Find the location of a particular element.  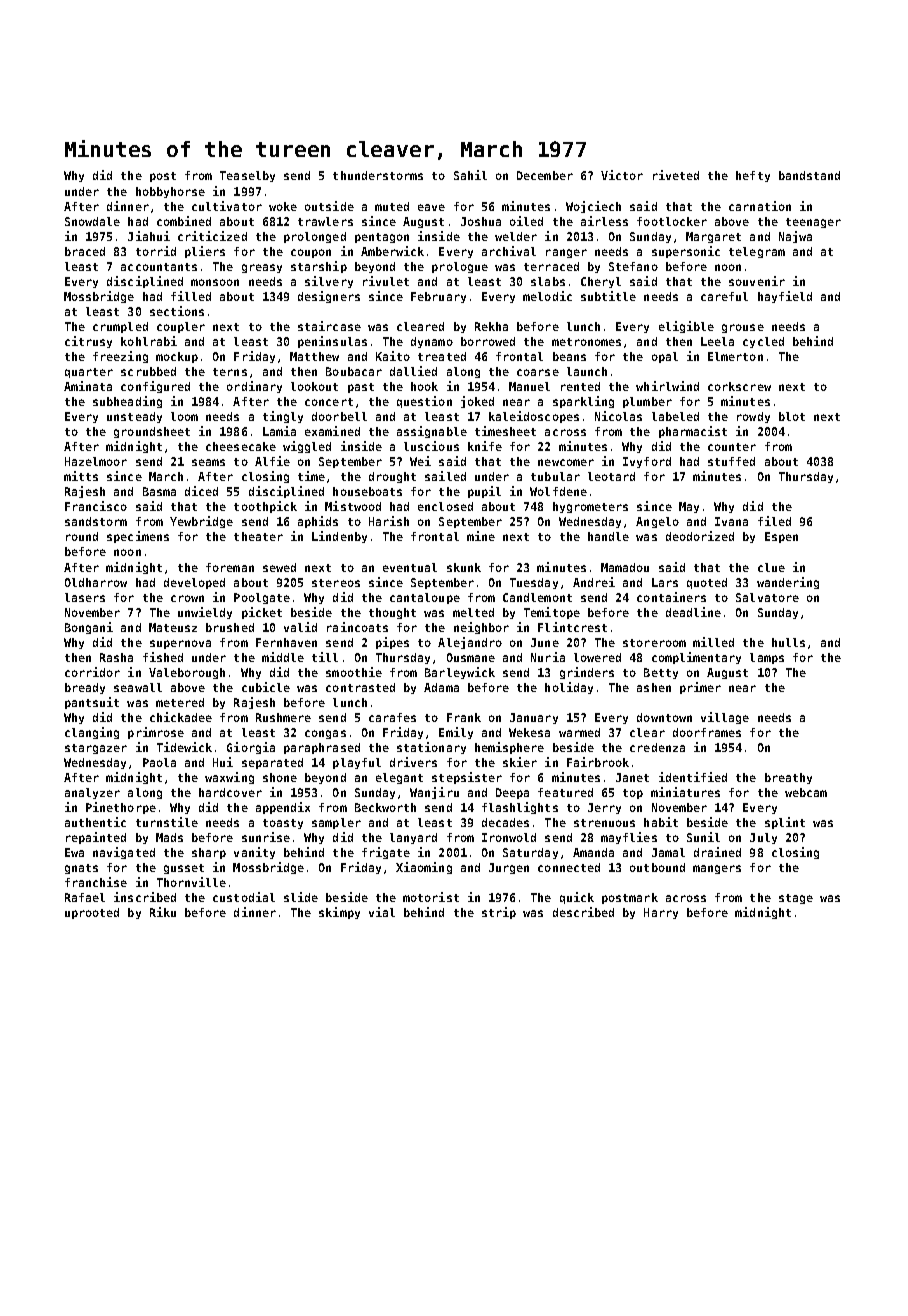

slabs is located at coordinates (548, 281).
